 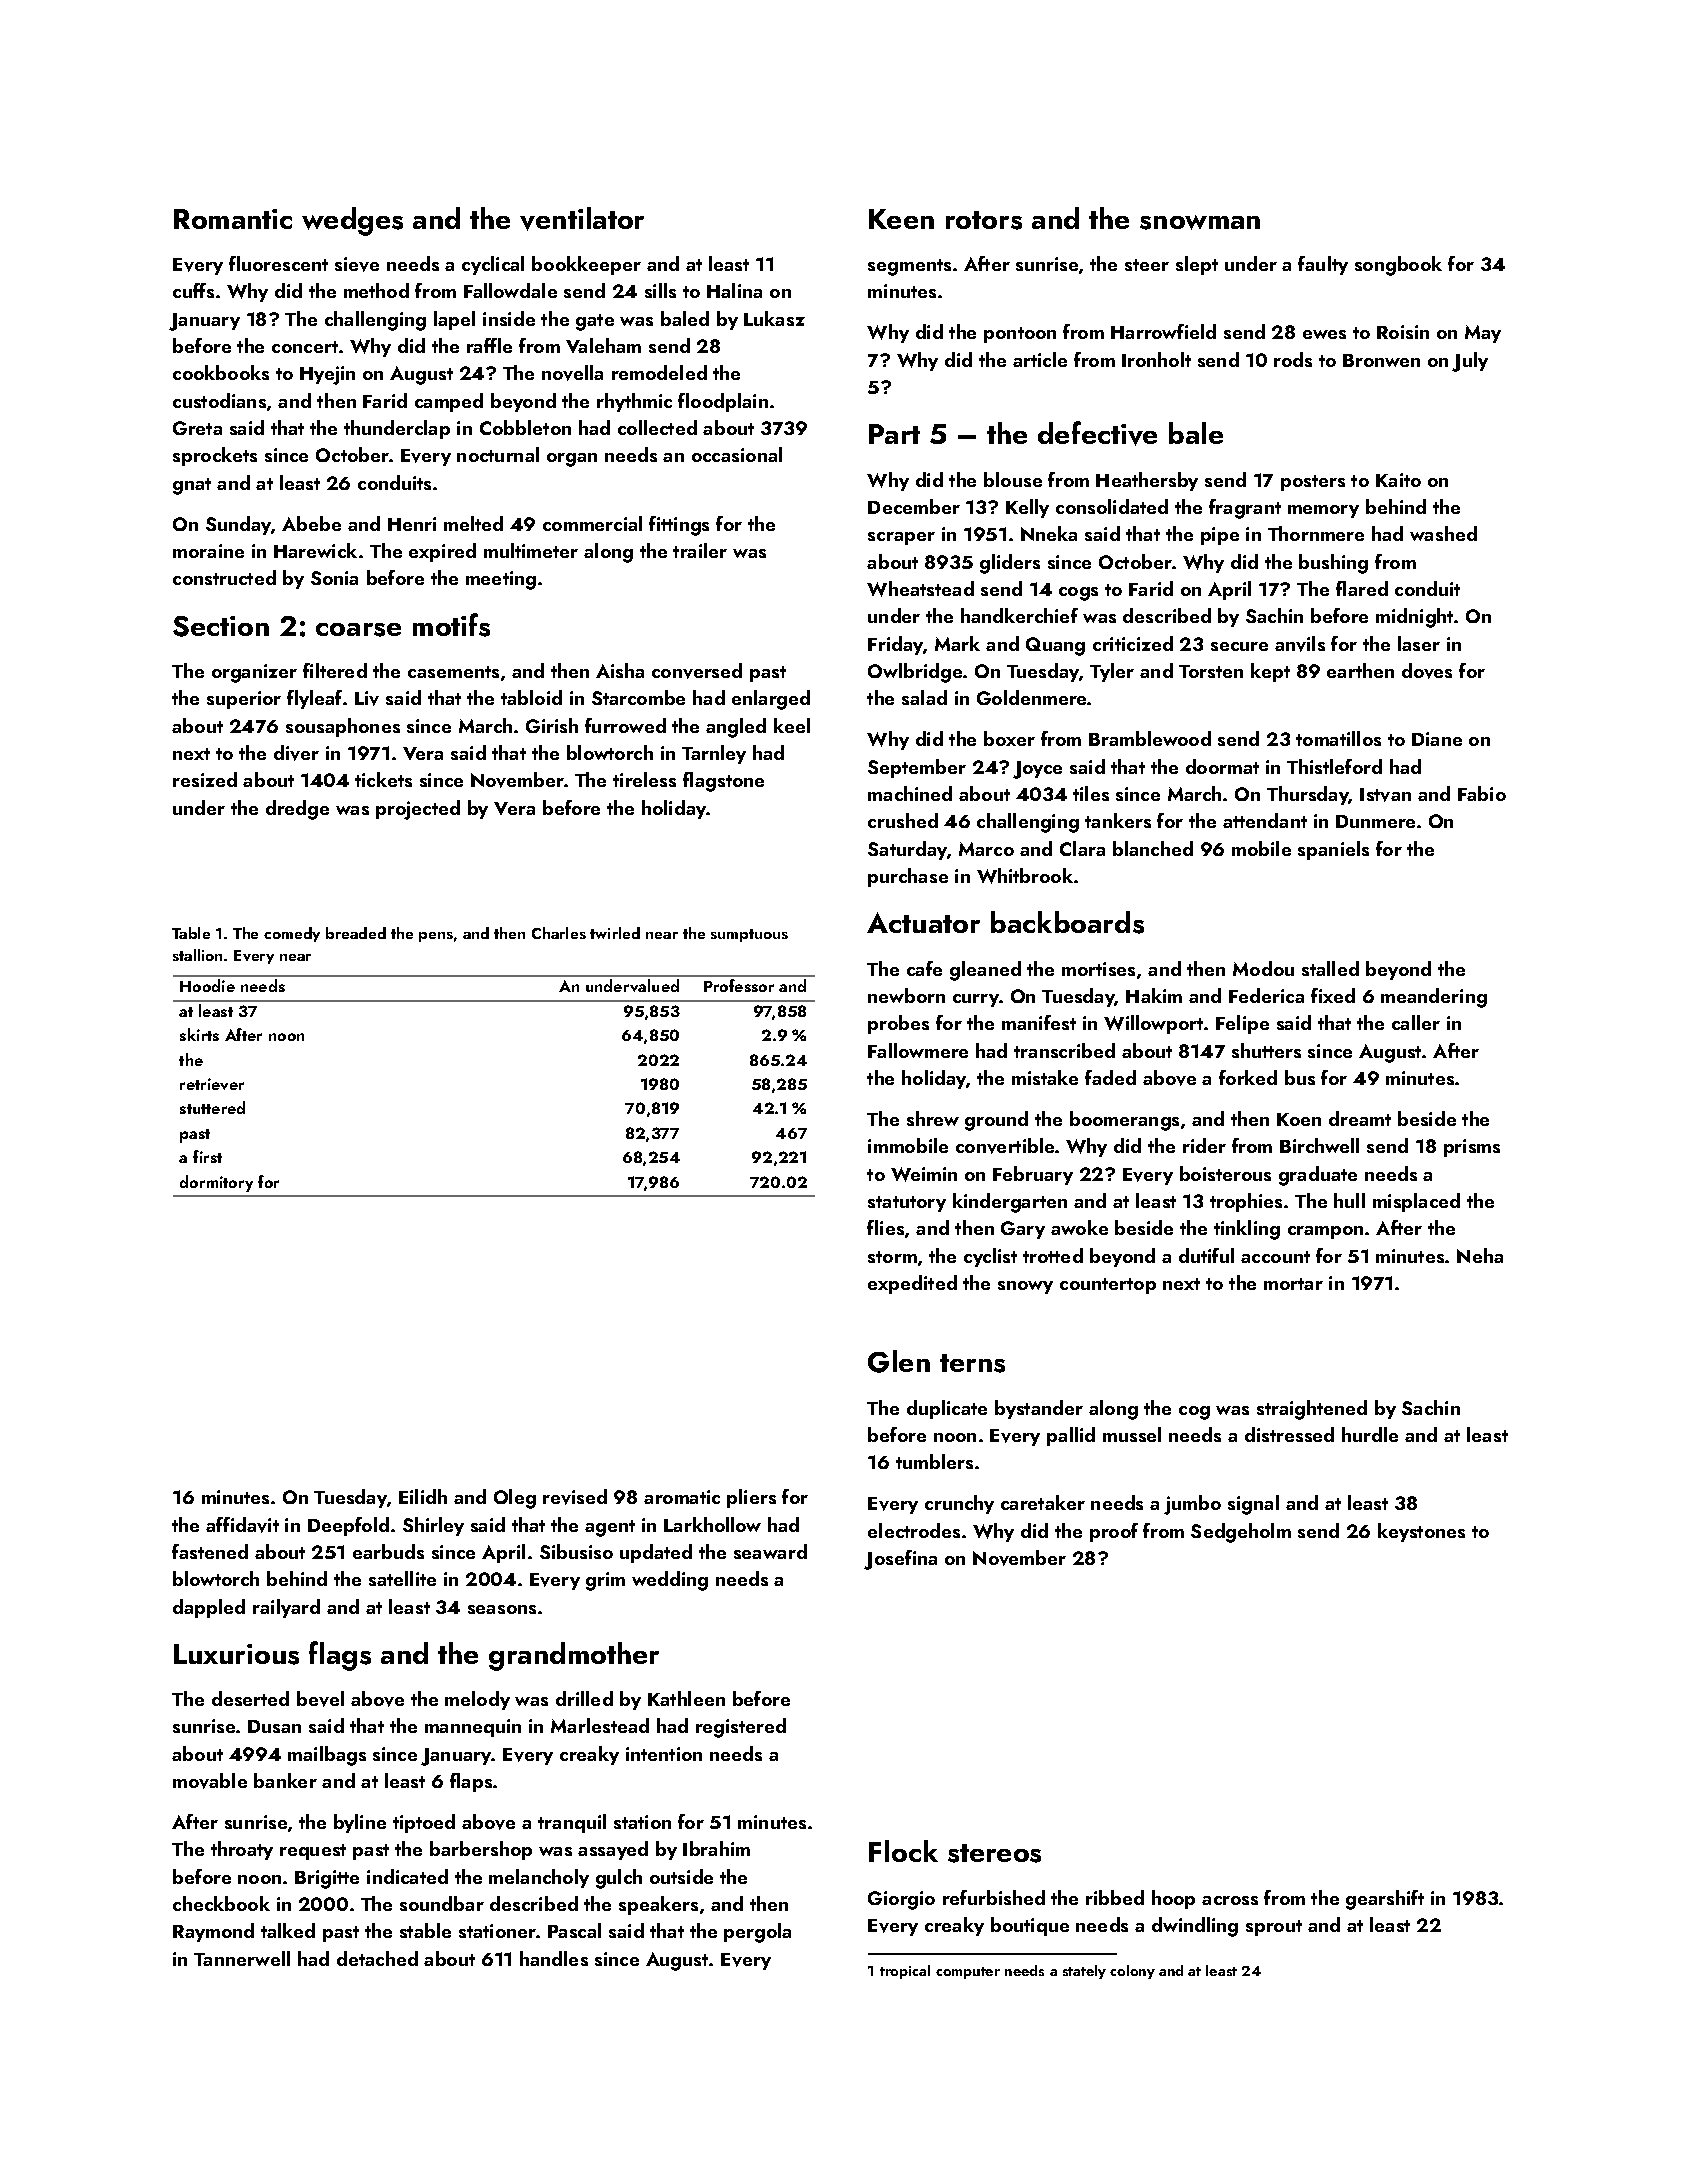 What do you see at coordinates (1370, 1434) in the screenshot?
I see `hurdle` at bounding box center [1370, 1434].
